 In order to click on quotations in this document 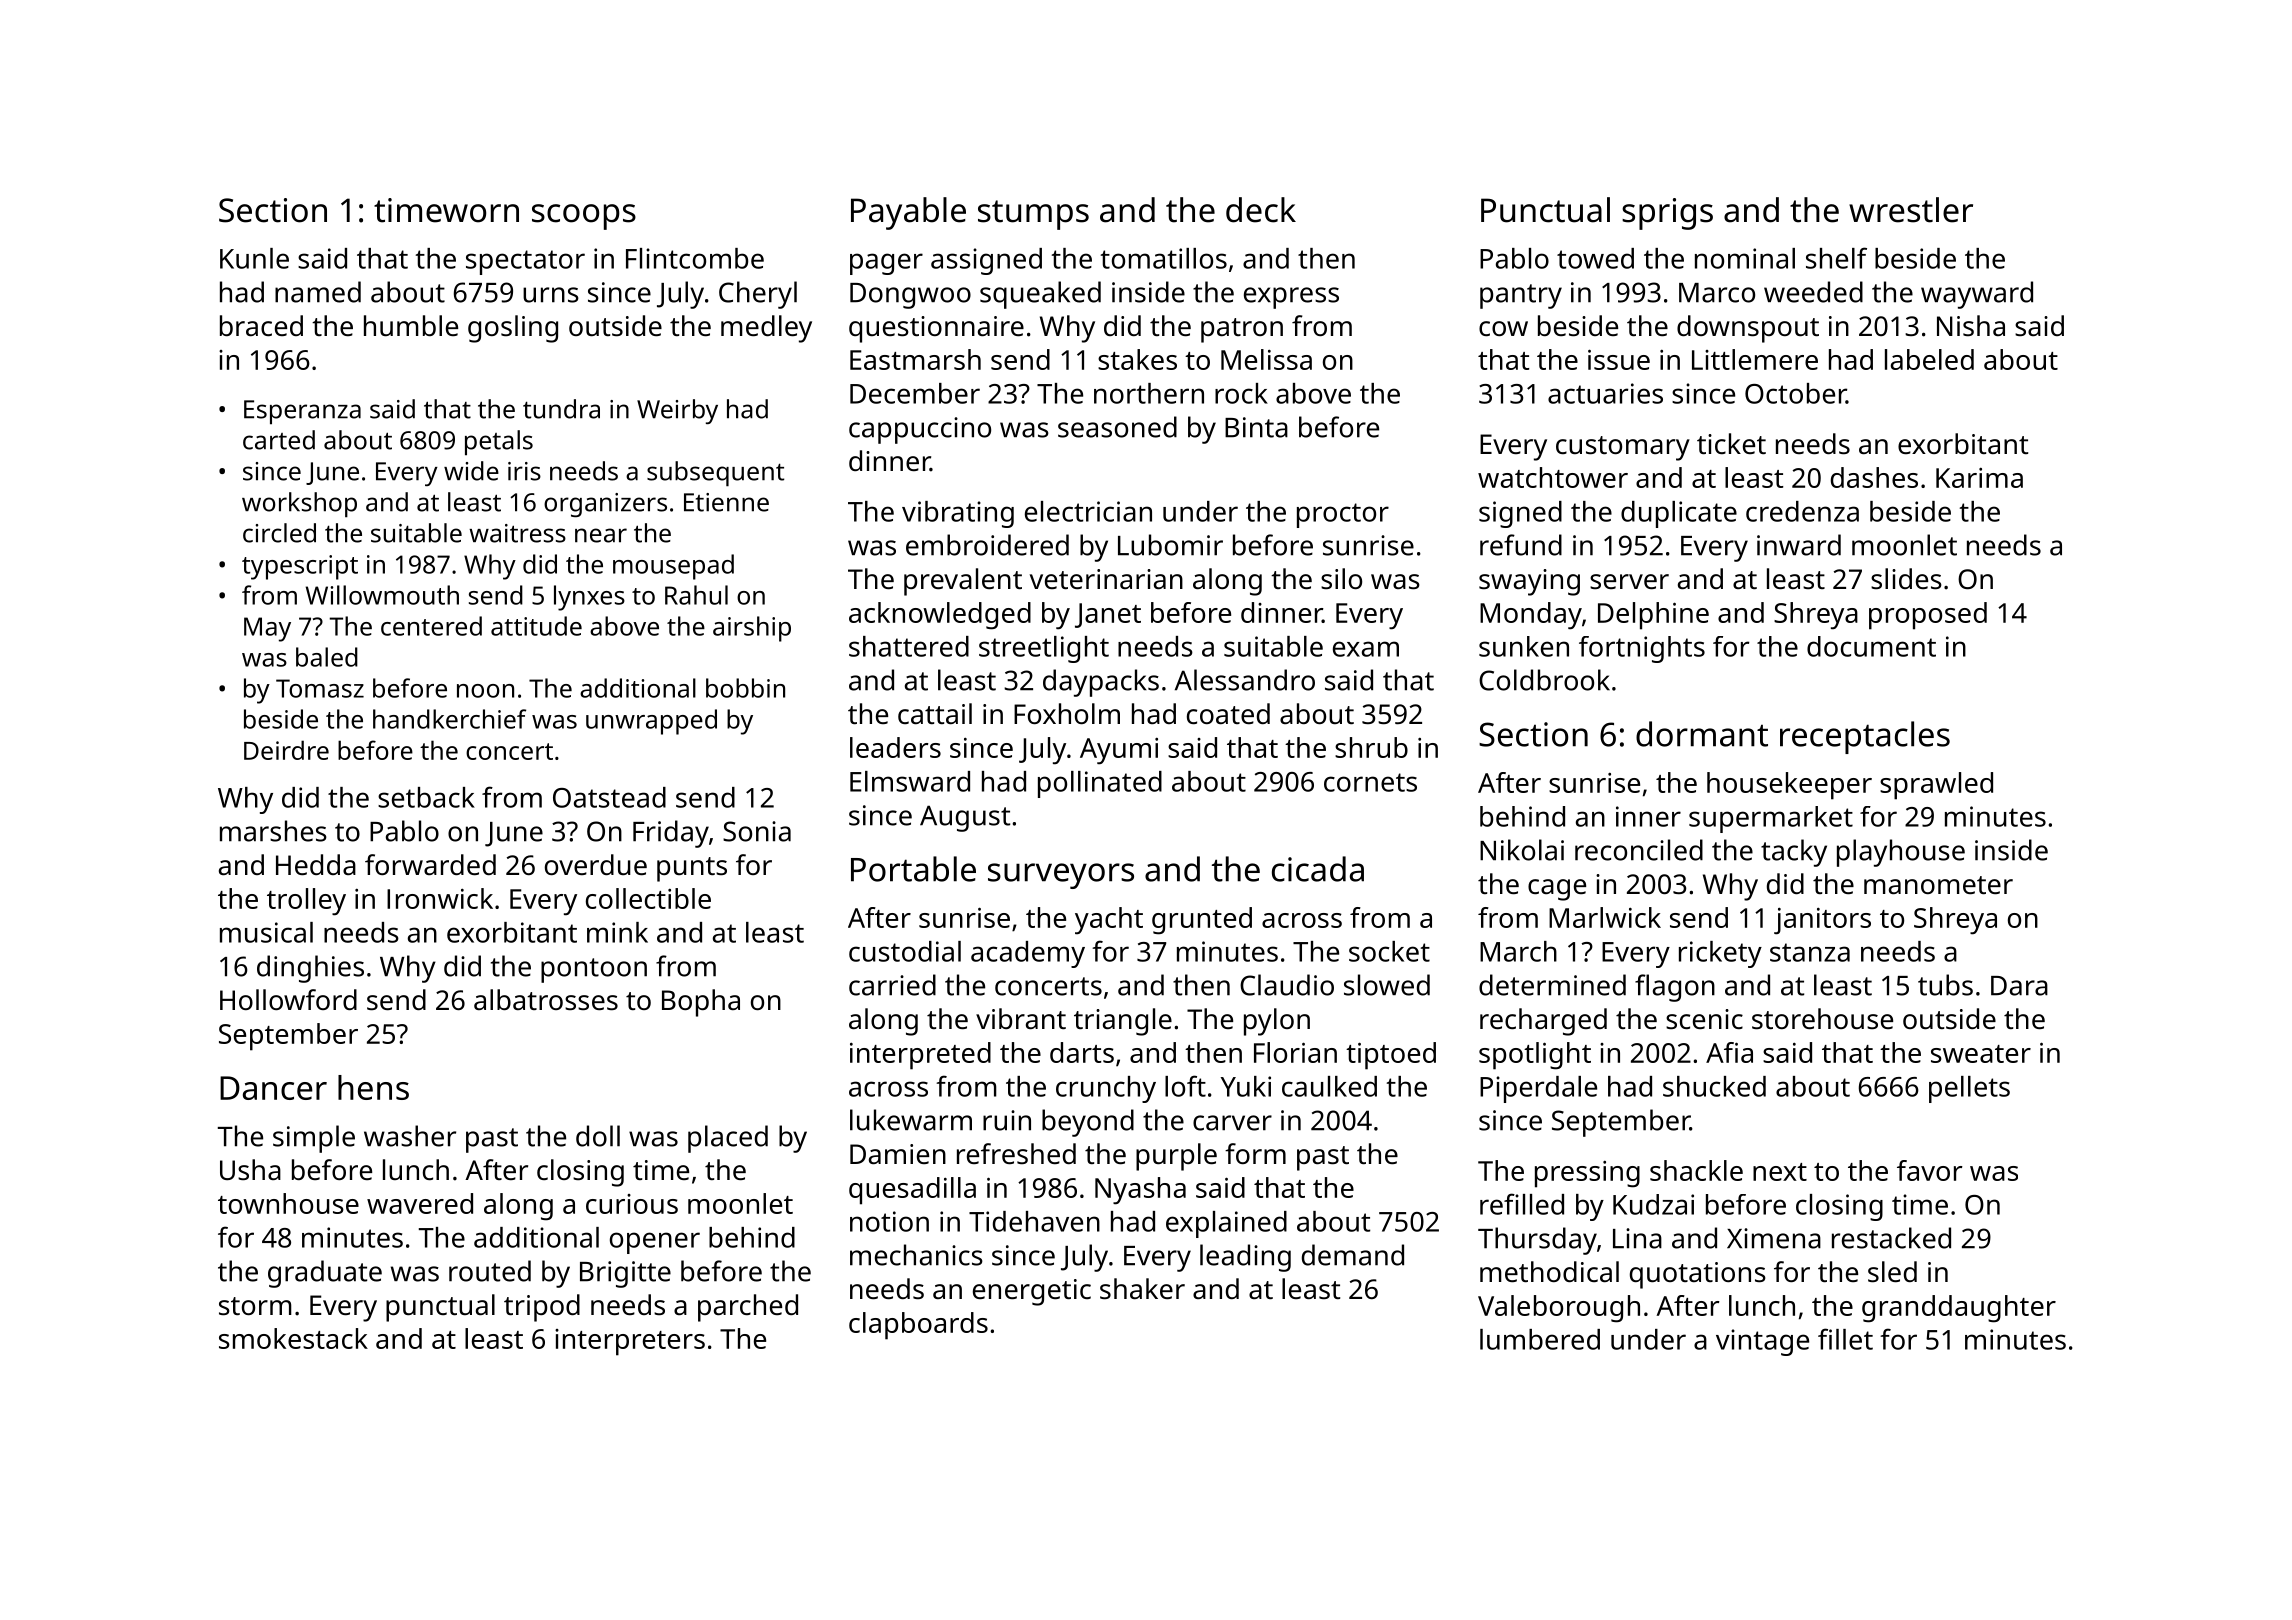, I will do `click(1698, 1275)`.
